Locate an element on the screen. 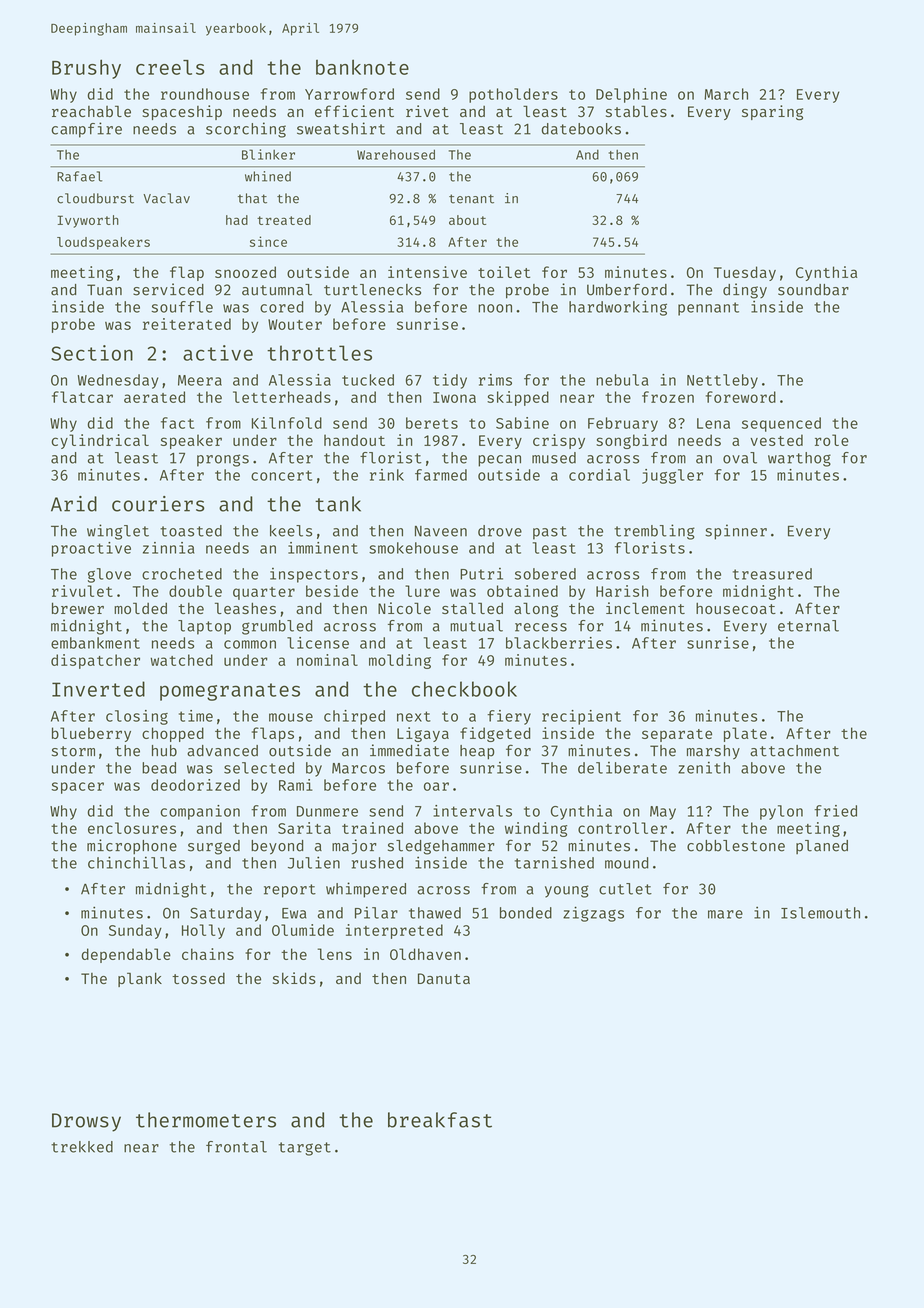 The width and height of the screenshot is (924, 1308). efficient is located at coordinates (354, 111).
